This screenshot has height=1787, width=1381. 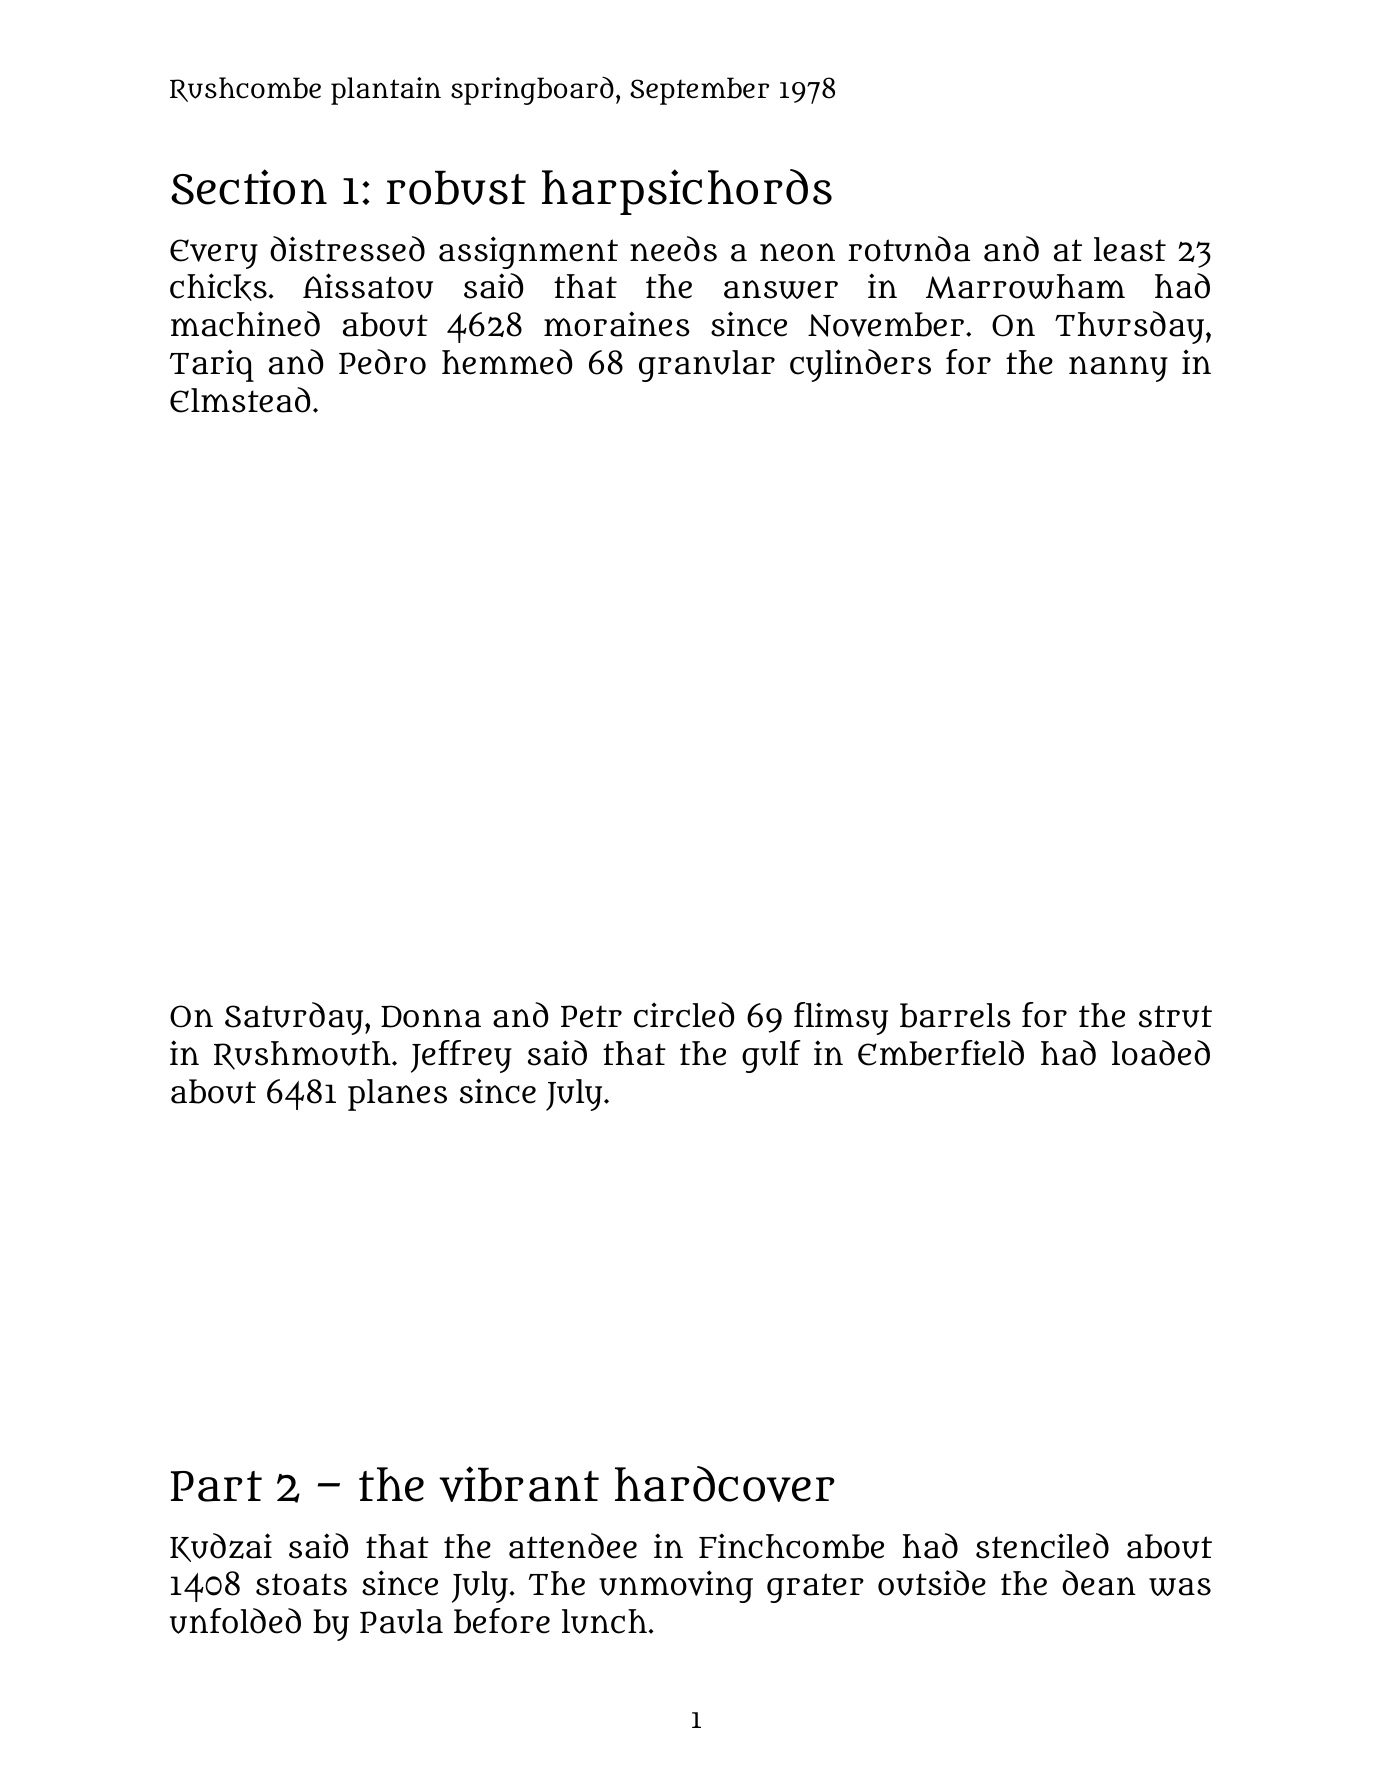 I want to click on Pedro, so click(x=382, y=362).
